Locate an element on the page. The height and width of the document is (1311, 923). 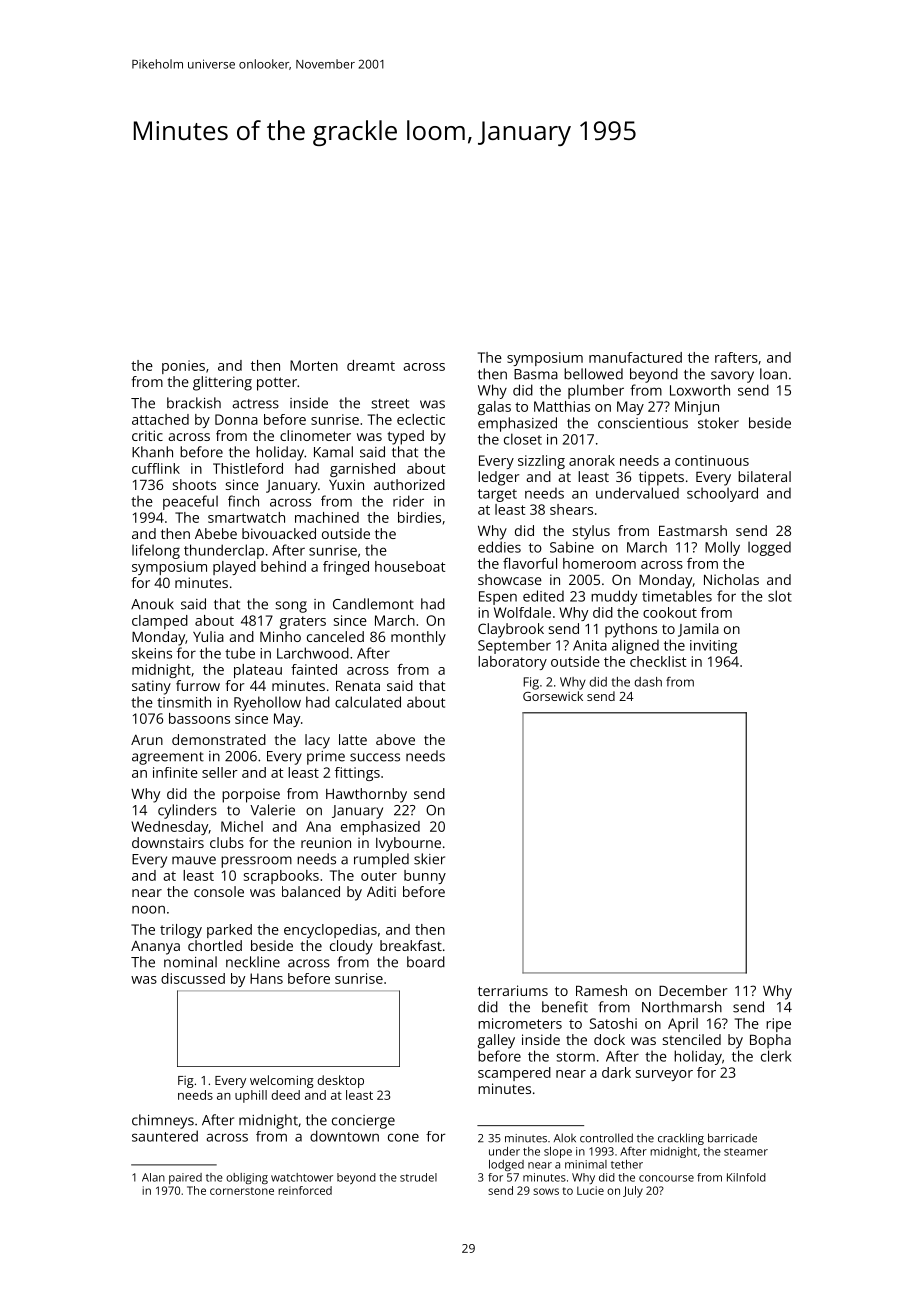
Nicholas is located at coordinates (731, 579).
